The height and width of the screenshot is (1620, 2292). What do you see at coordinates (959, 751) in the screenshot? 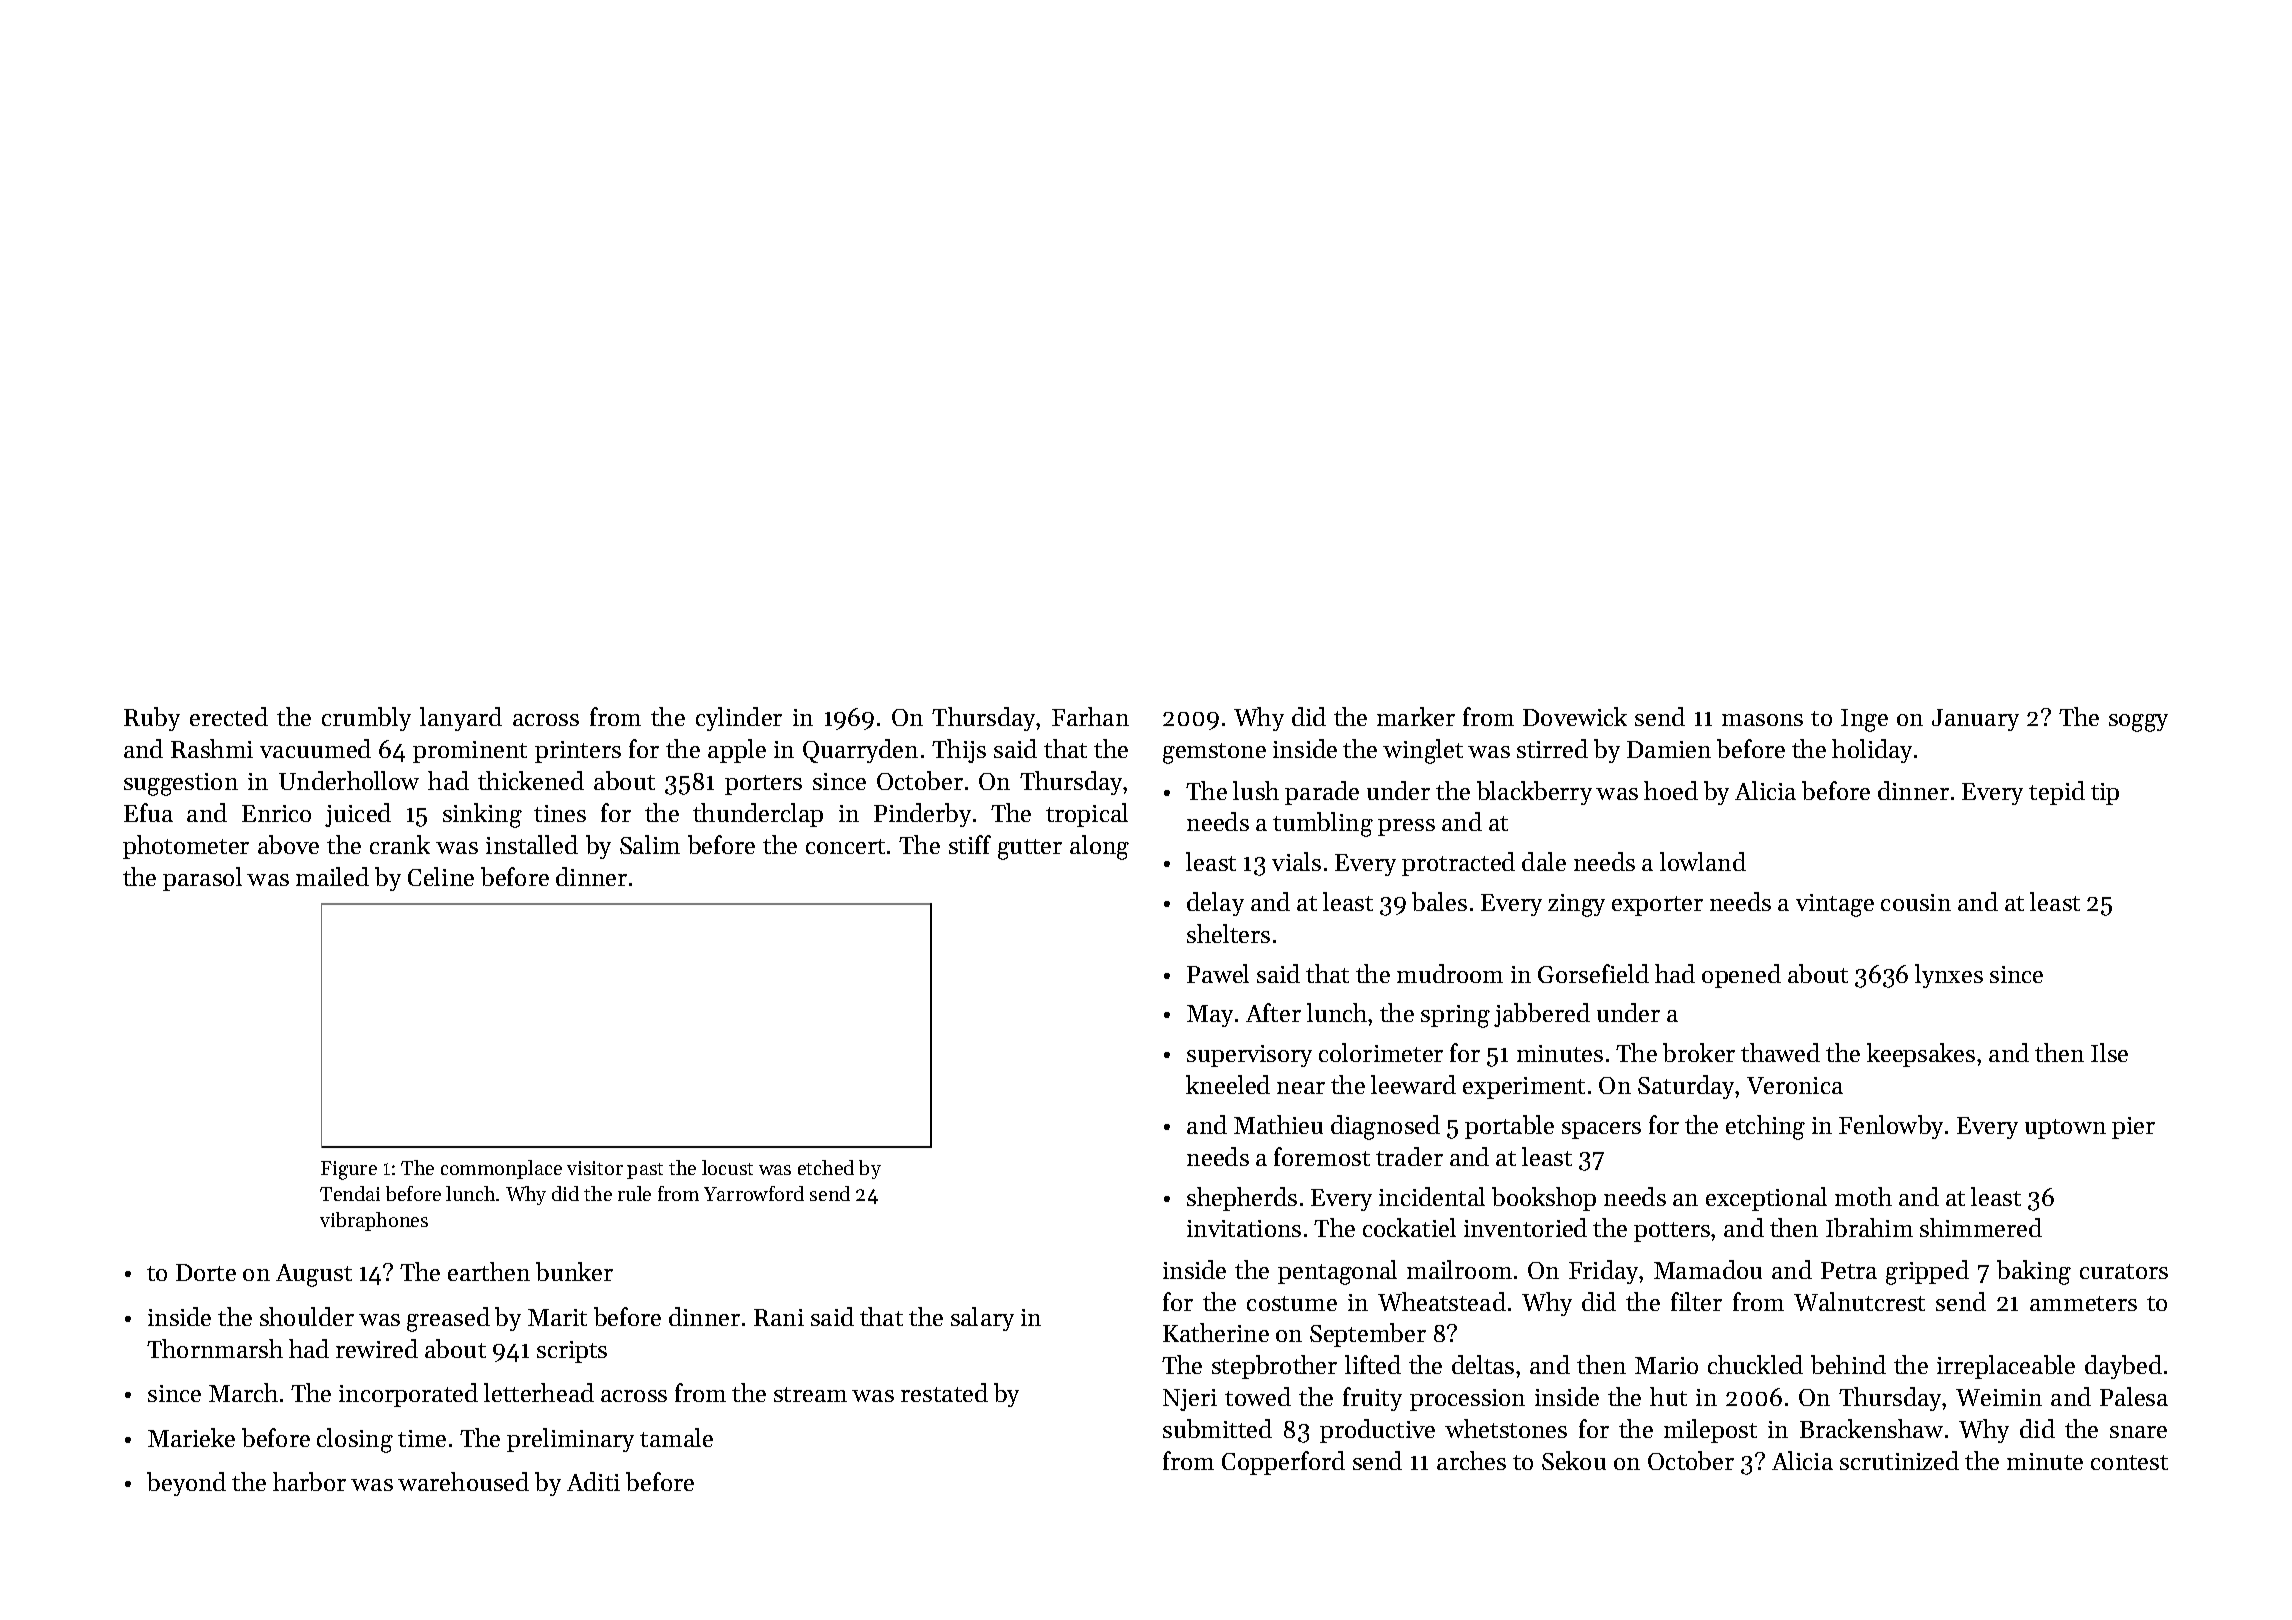
I see `Thijs` at bounding box center [959, 751].
